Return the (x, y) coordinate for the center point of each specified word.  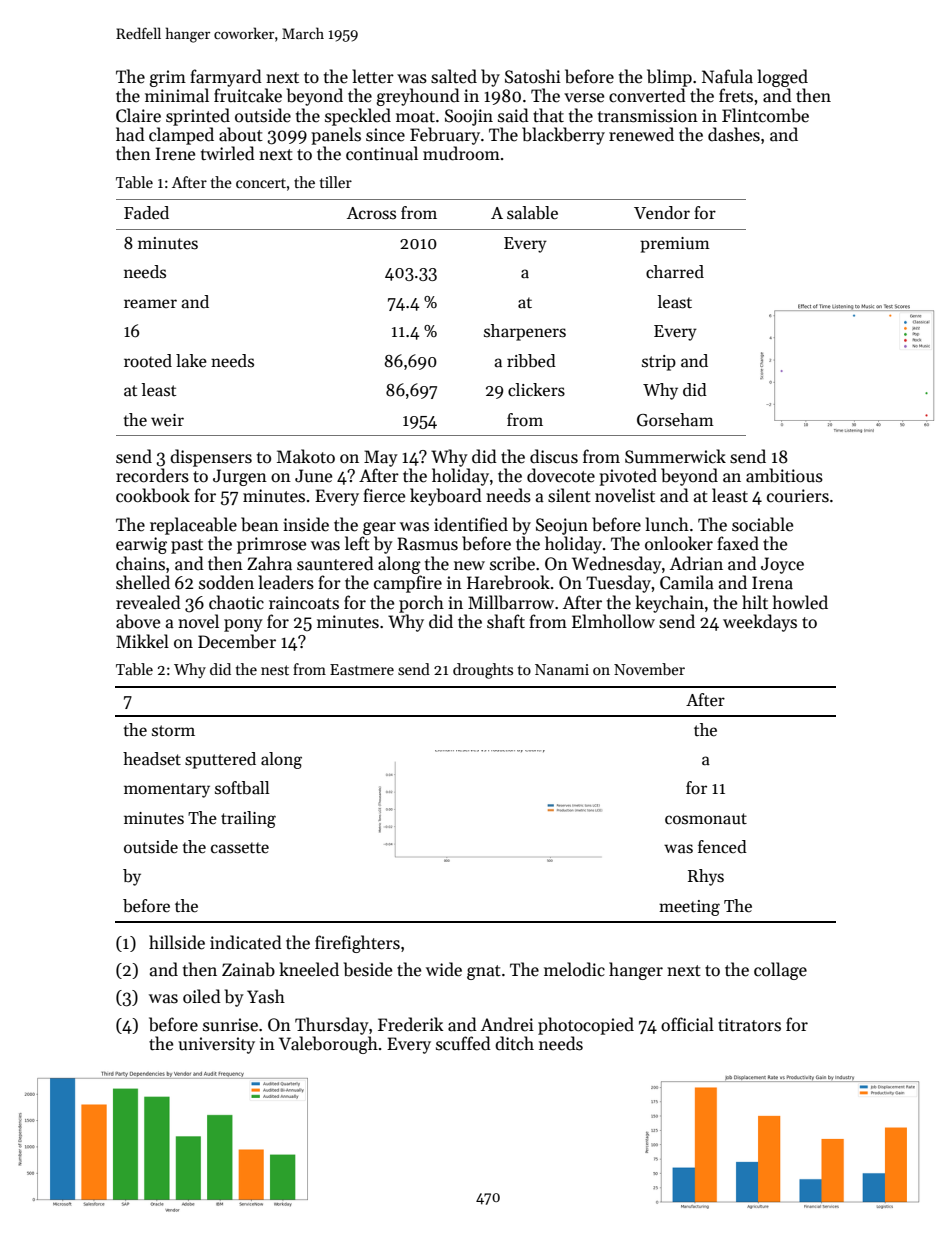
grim (167, 78)
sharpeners (525, 332)
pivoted (628, 477)
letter (373, 76)
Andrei (507, 1024)
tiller (336, 182)
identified (471, 524)
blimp (669, 78)
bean (260, 524)
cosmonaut (706, 819)
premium (675, 245)
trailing (248, 819)
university (216, 1045)
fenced (722, 847)
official (687, 1024)
